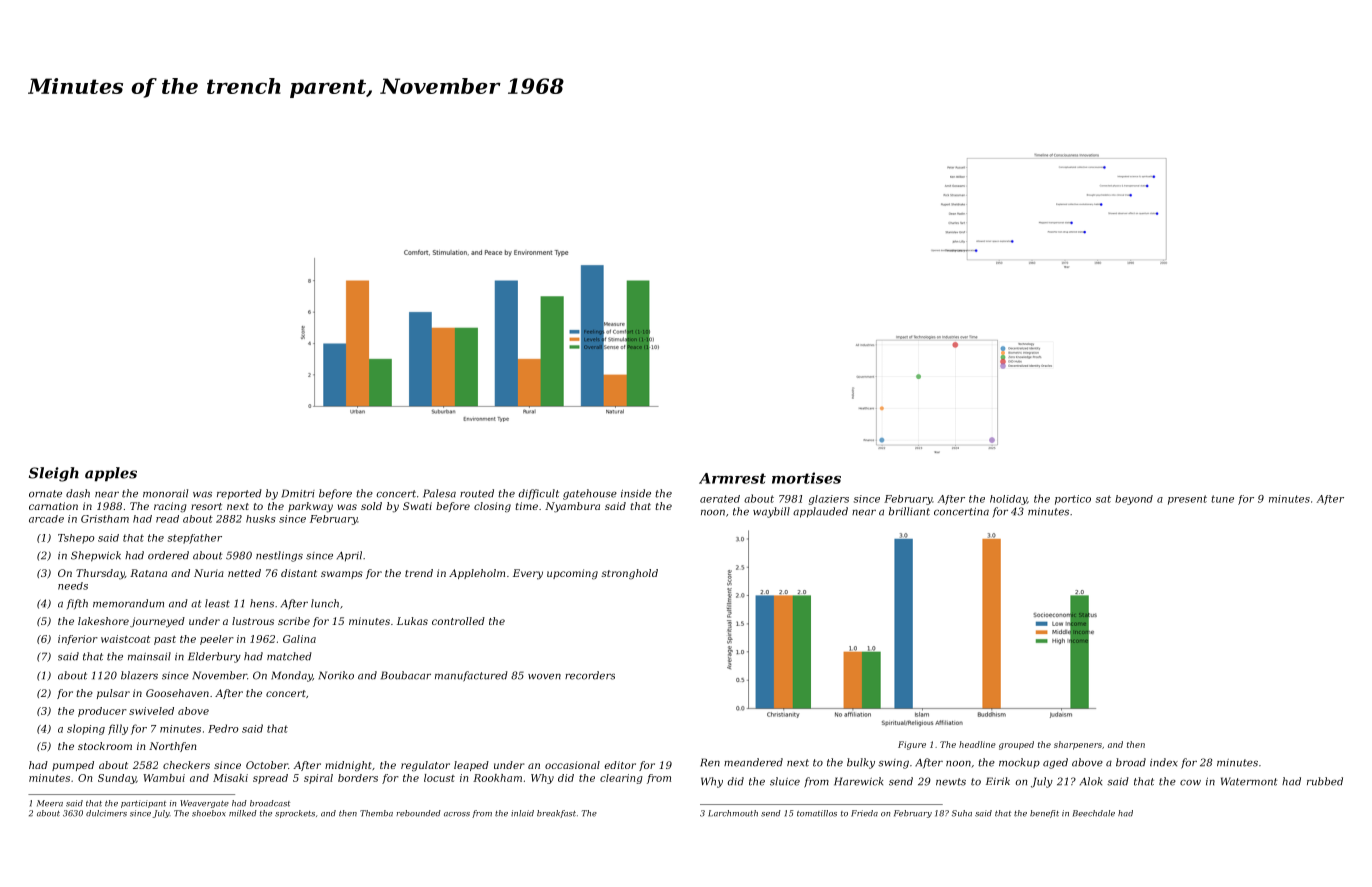 This screenshot has height=887, width=1372. Describe the element at coordinates (1019, 763) in the screenshot. I see `mockup` at that location.
